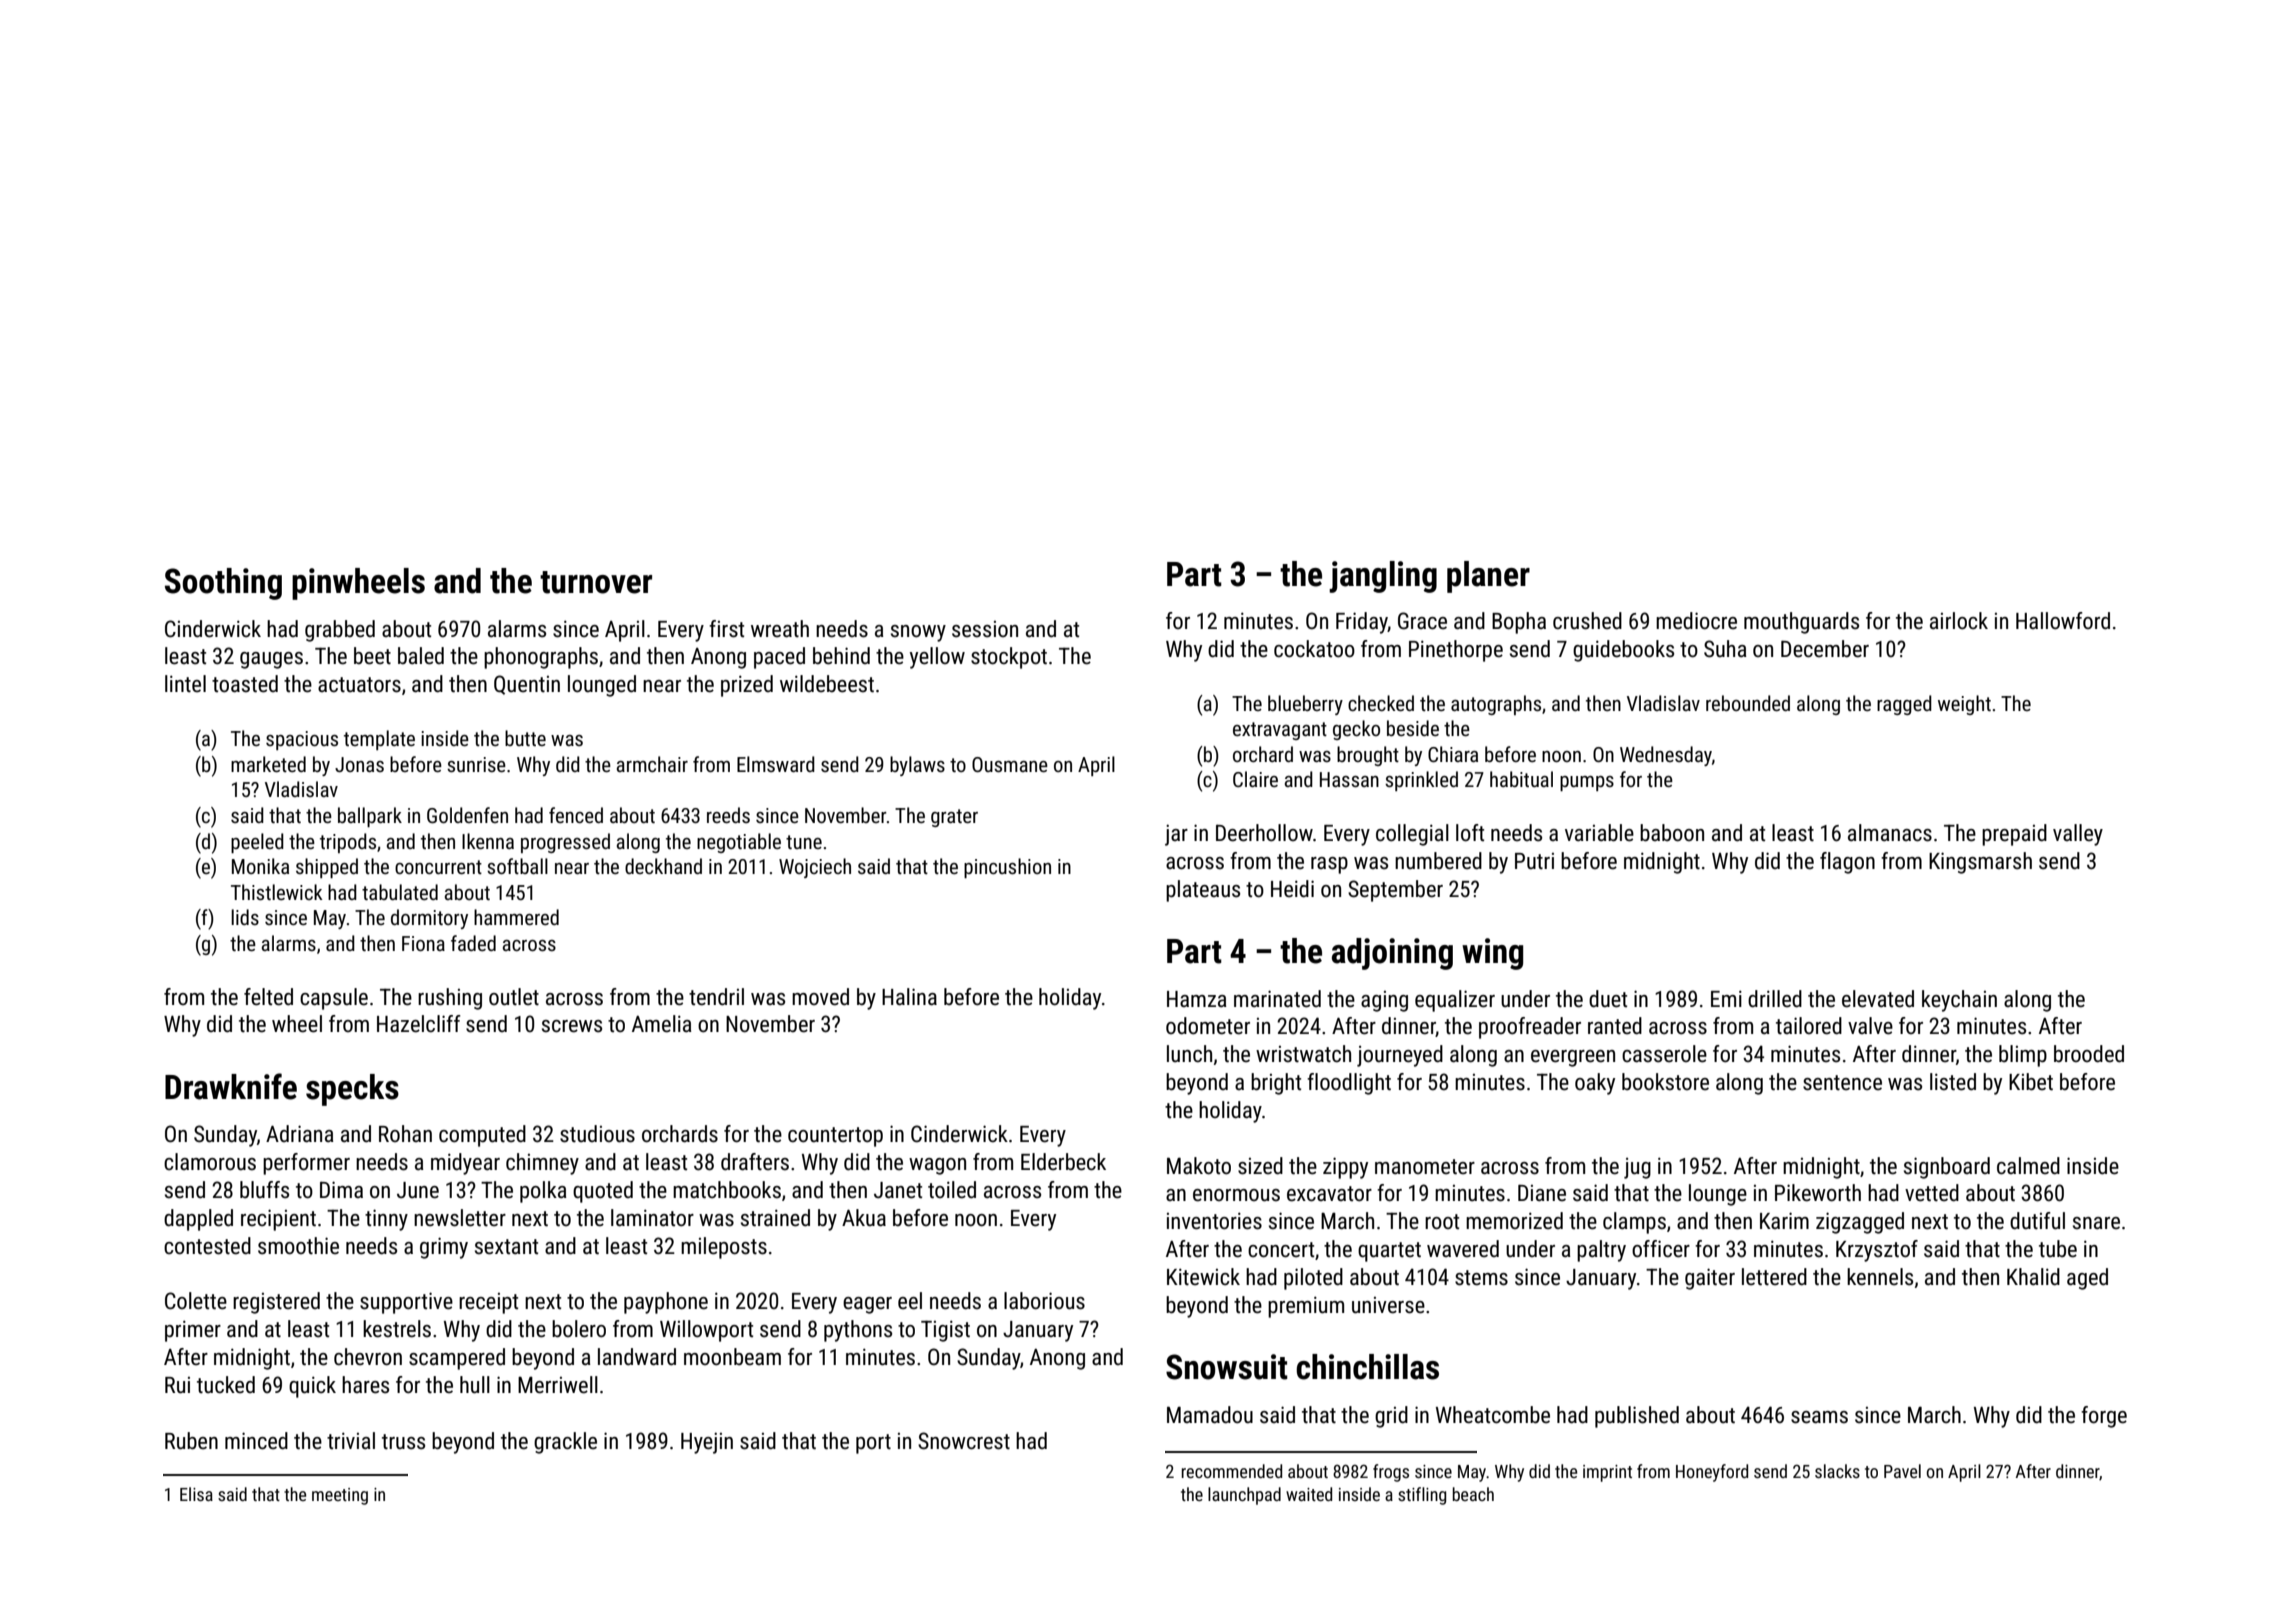  What do you see at coordinates (473, 943) in the screenshot?
I see `faded` at bounding box center [473, 943].
